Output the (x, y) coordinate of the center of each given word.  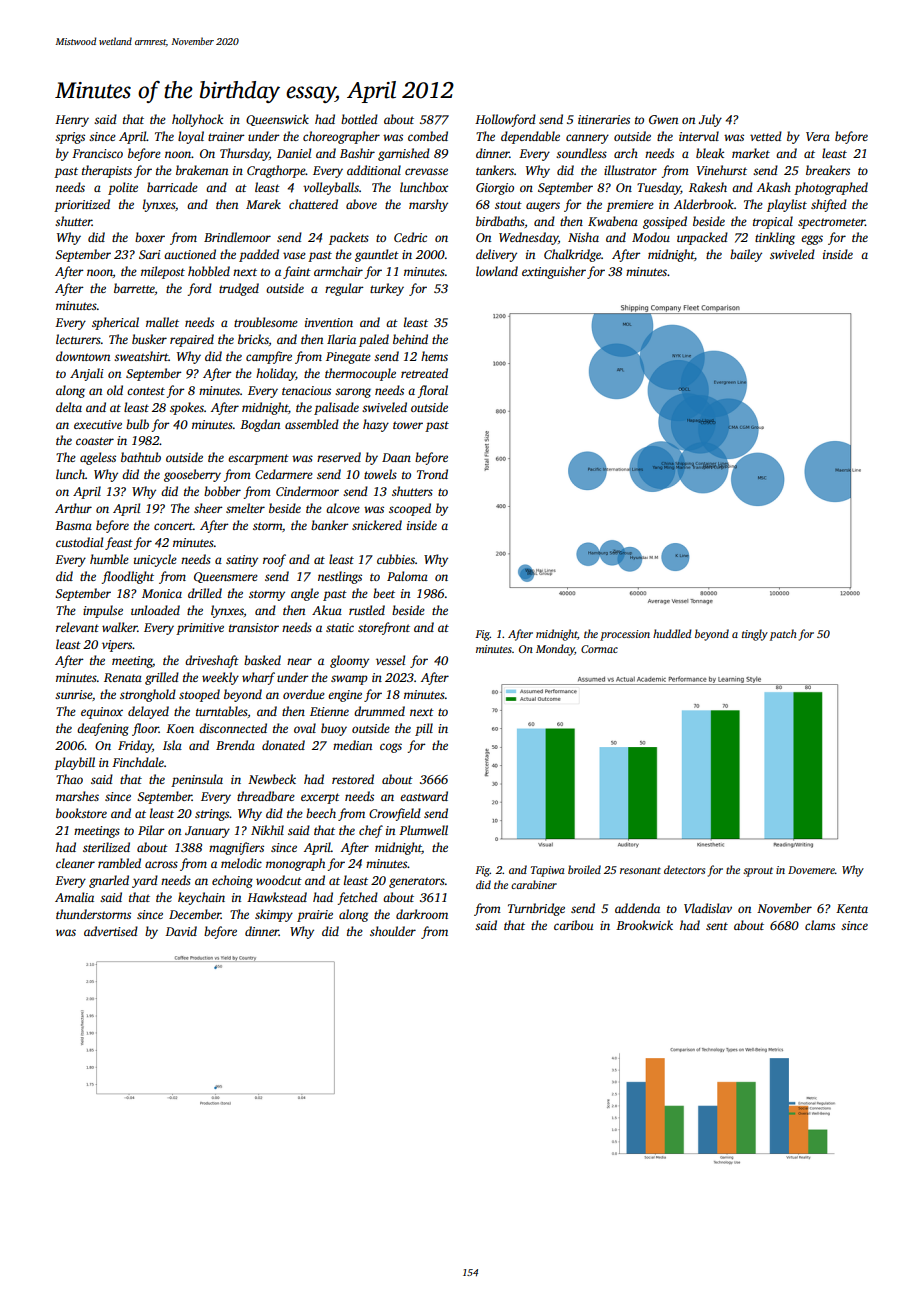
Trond (432, 474)
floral (432, 391)
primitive (200, 629)
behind (410, 339)
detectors (684, 869)
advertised (111, 931)
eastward (424, 796)
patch (783, 635)
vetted (766, 136)
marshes (77, 796)
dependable (530, 137)
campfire (269, 357)
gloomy (349, 661)
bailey (746, 255)
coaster (95, 441)
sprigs (70, 138)
